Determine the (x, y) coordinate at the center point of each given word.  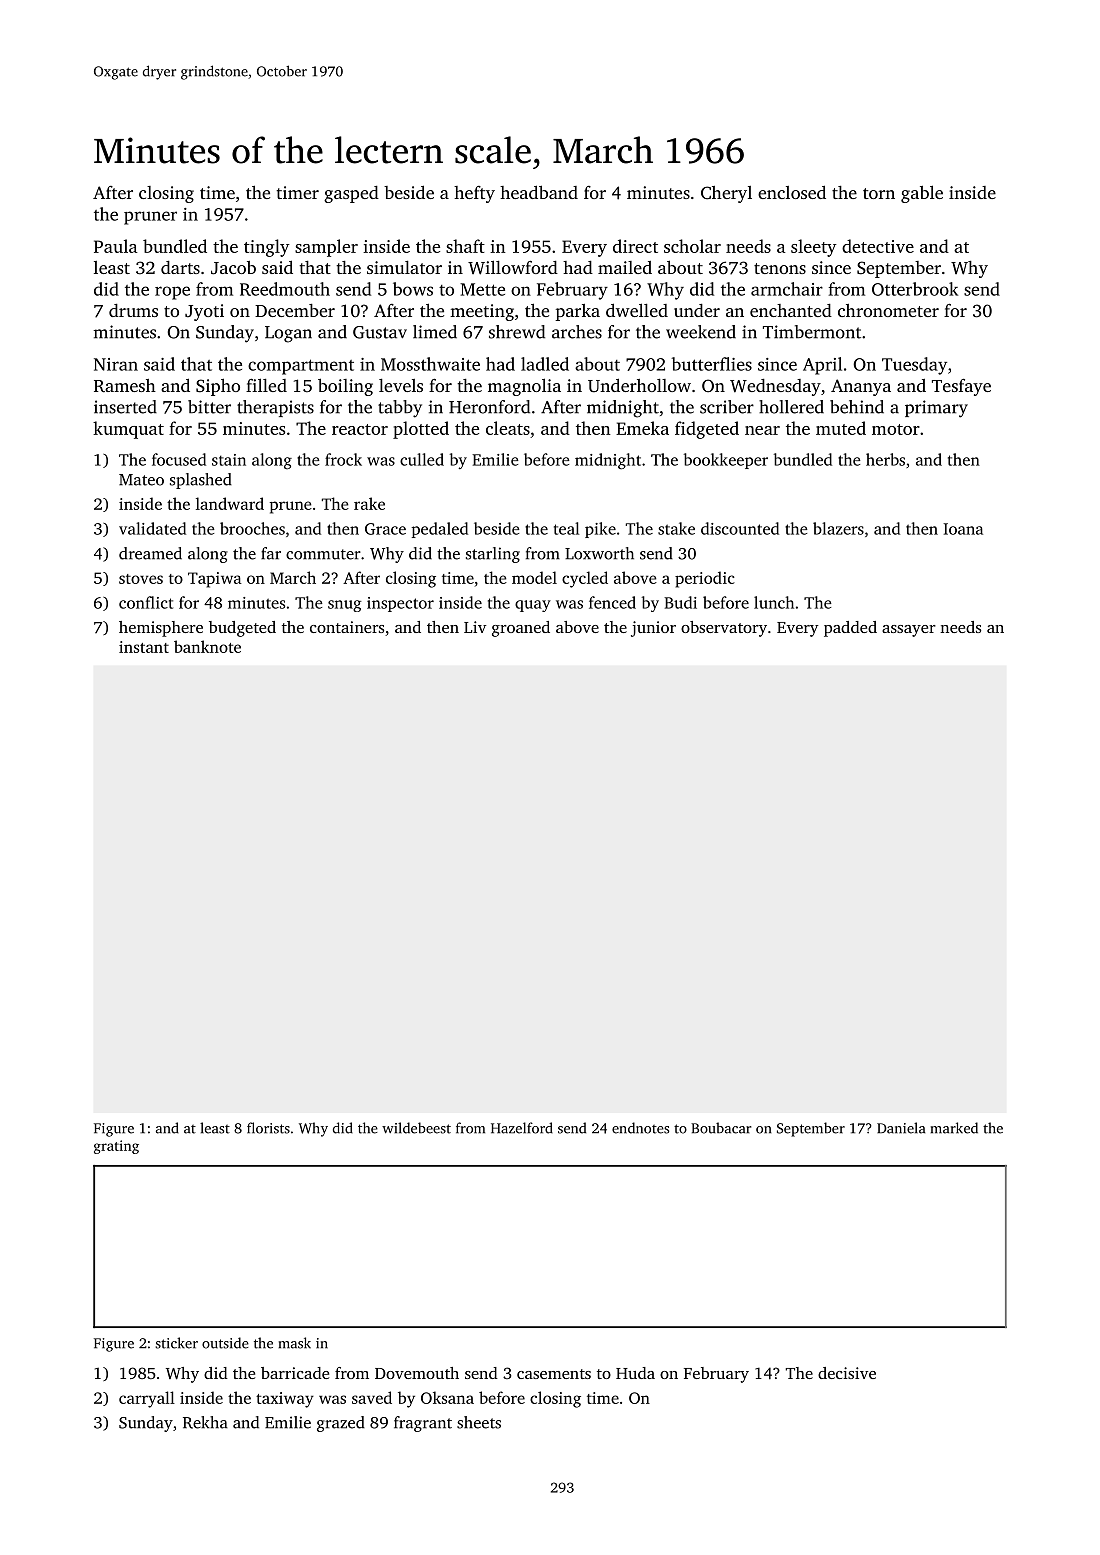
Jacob (233, 268)
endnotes (640, 1128)
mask (295, 1343)
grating (116, 1147)
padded (850, 629)
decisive (847, 1373)
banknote (207, 646)
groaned (521, 629)
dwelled (637, 310)
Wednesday (775, 387)
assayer (909, 631)
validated (152, 528)
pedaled (440, 530)
